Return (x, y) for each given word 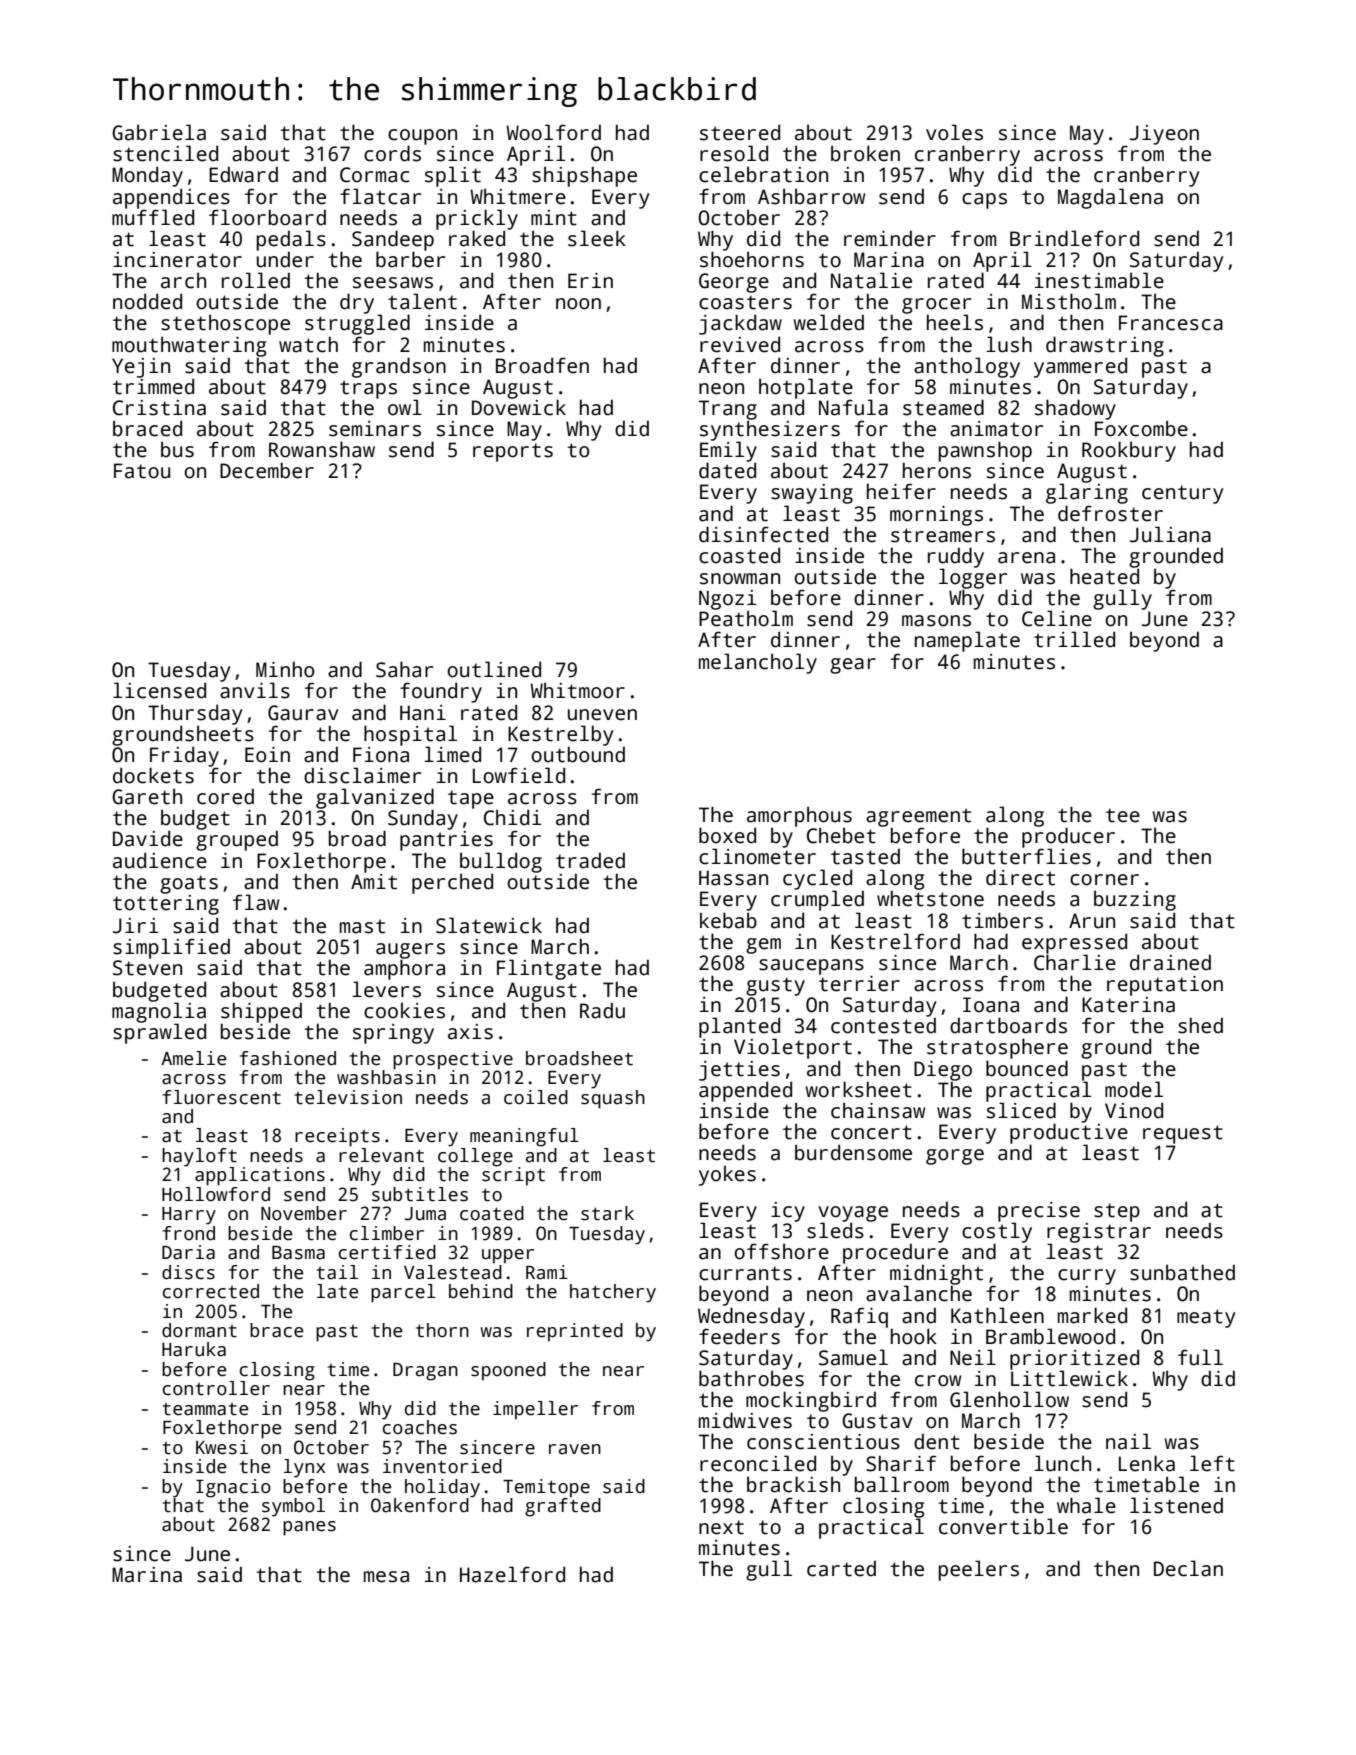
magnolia (159, 1012)
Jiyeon (1164, 135)
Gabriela (159, 132)
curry (1087, 1277)
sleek (597, 238)
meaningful (524, 1137)
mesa (386, 1577)
